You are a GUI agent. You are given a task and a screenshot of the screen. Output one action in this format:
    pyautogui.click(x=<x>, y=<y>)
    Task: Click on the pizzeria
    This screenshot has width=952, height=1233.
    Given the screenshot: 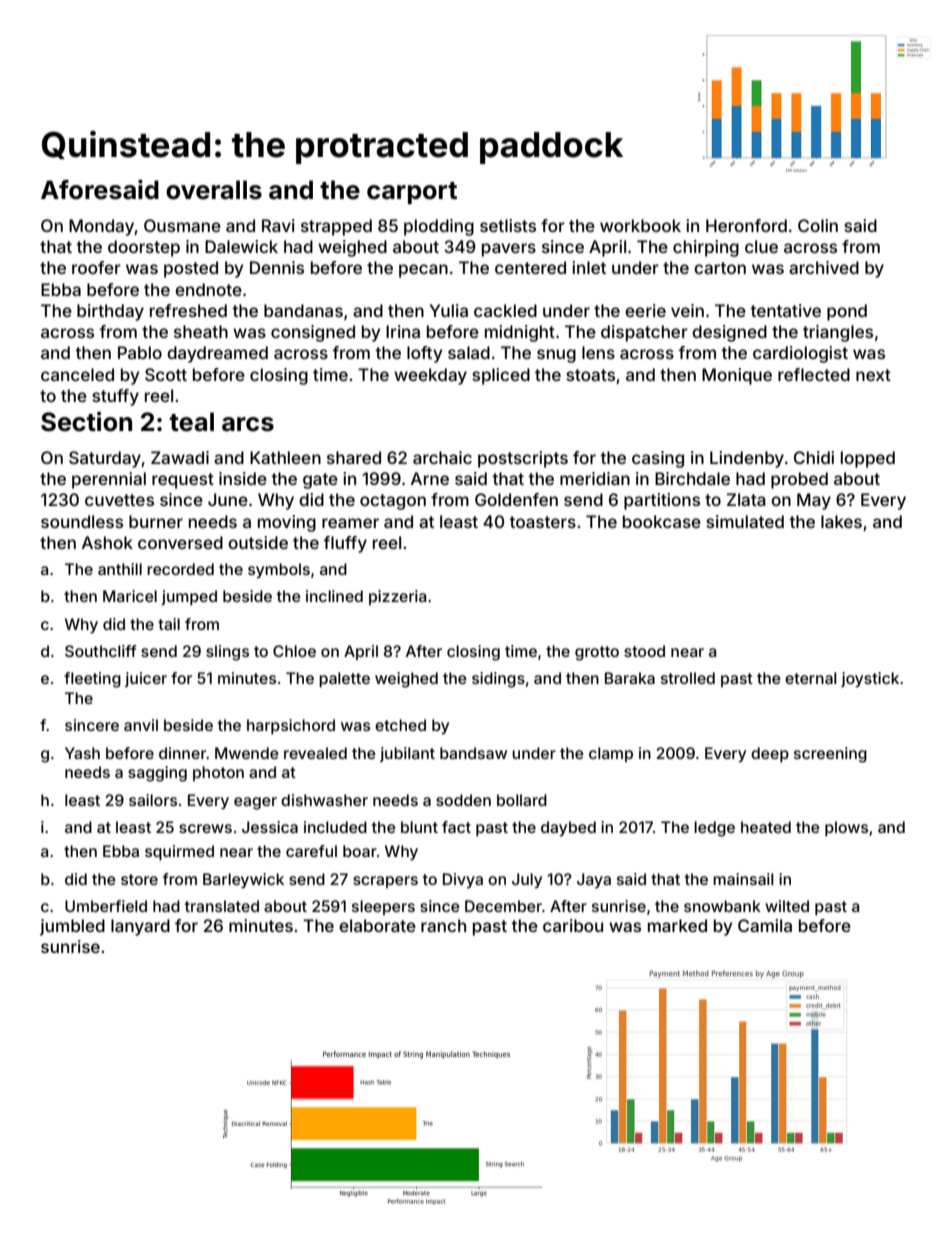 What is the action you would take?
    pyautogui.click(x=397, y=597)
